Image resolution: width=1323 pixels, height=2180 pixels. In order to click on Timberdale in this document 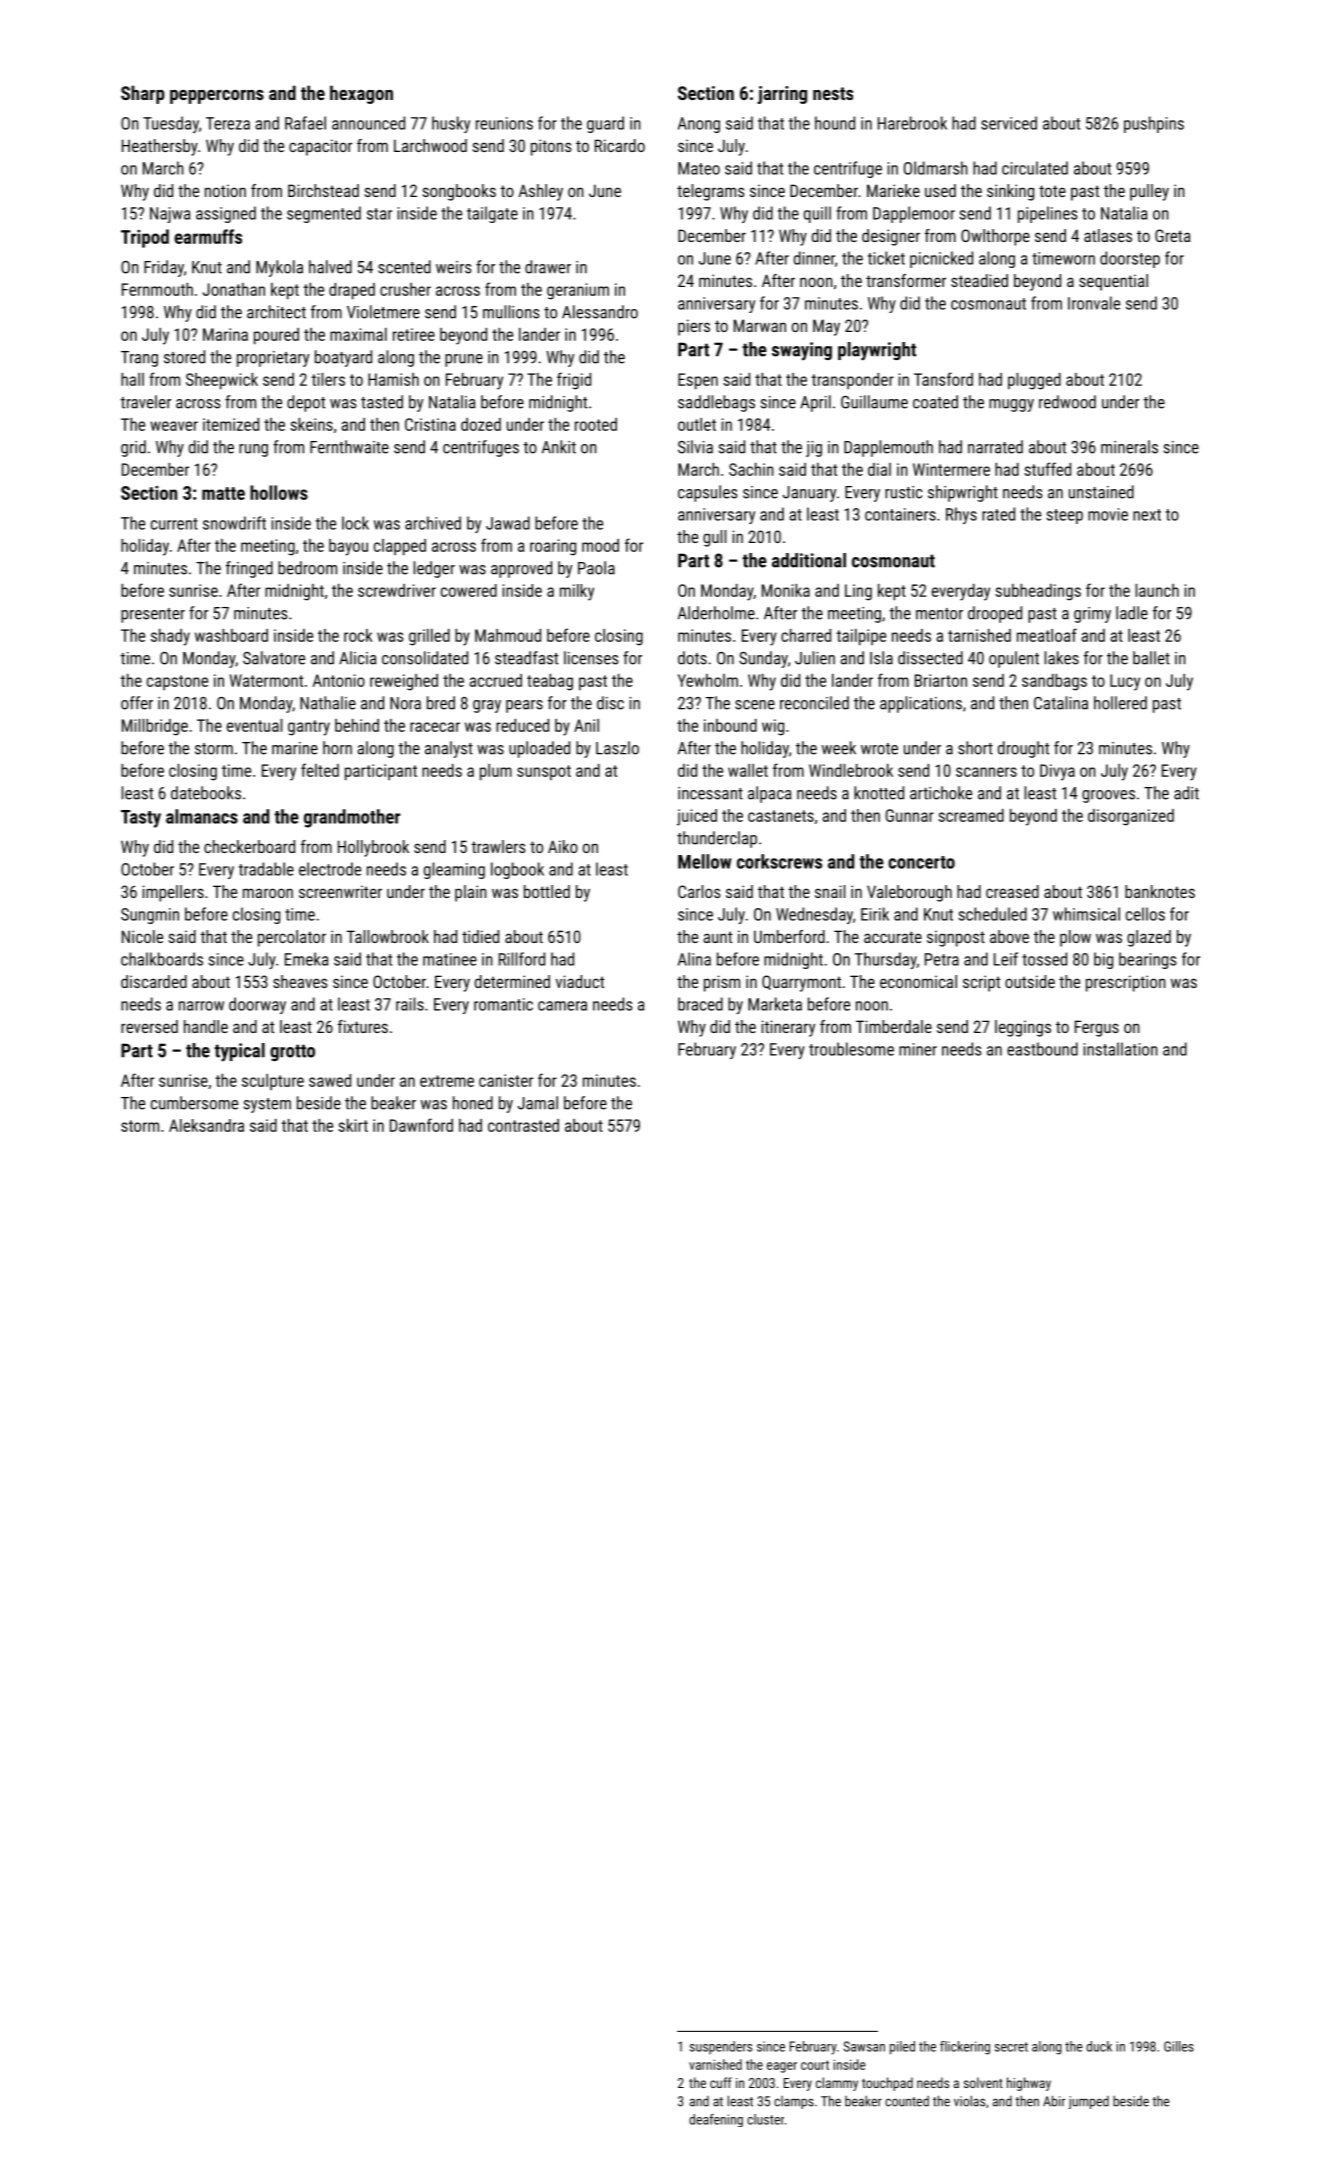, I will do `click(894, 1026)`.
